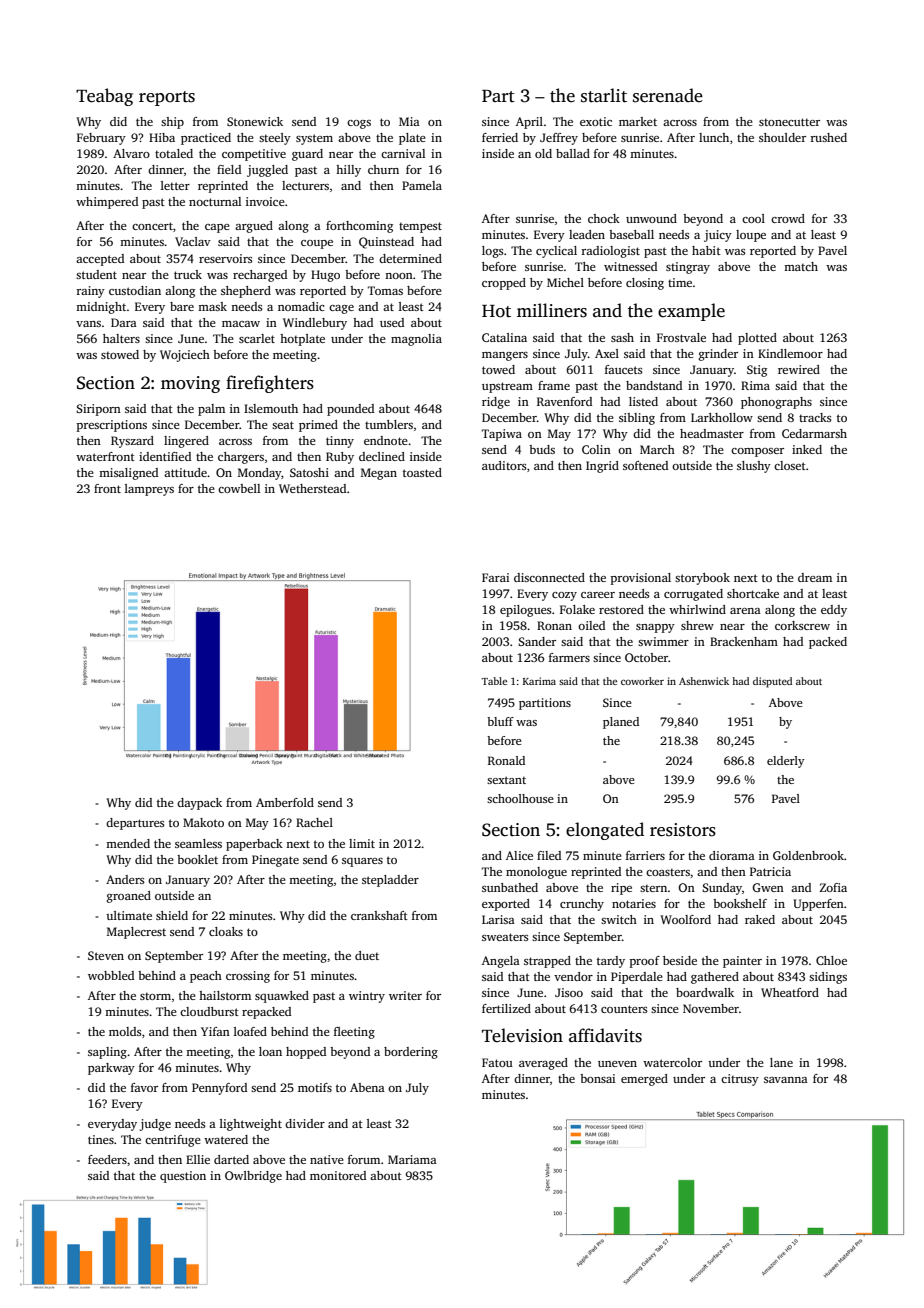  I want to click on elderly, so click(786, 762).
